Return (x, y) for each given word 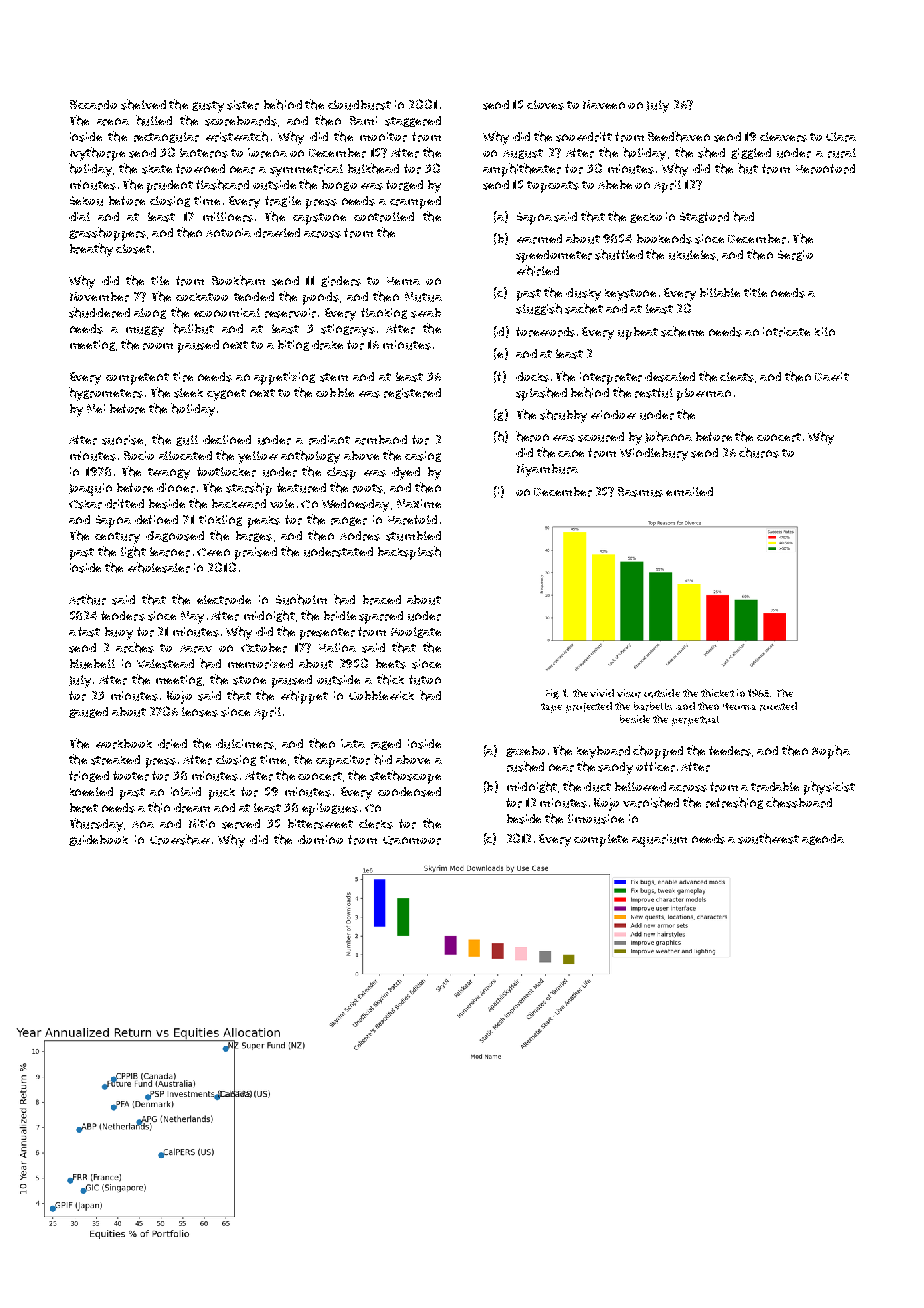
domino (320, 839)
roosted (778, 706)
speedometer (554, 256)
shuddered (99, 312)
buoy (119, 633)
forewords (545, 332)
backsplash (409, 553)
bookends (664, 239)
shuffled (619, 254)
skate (157, 169)
